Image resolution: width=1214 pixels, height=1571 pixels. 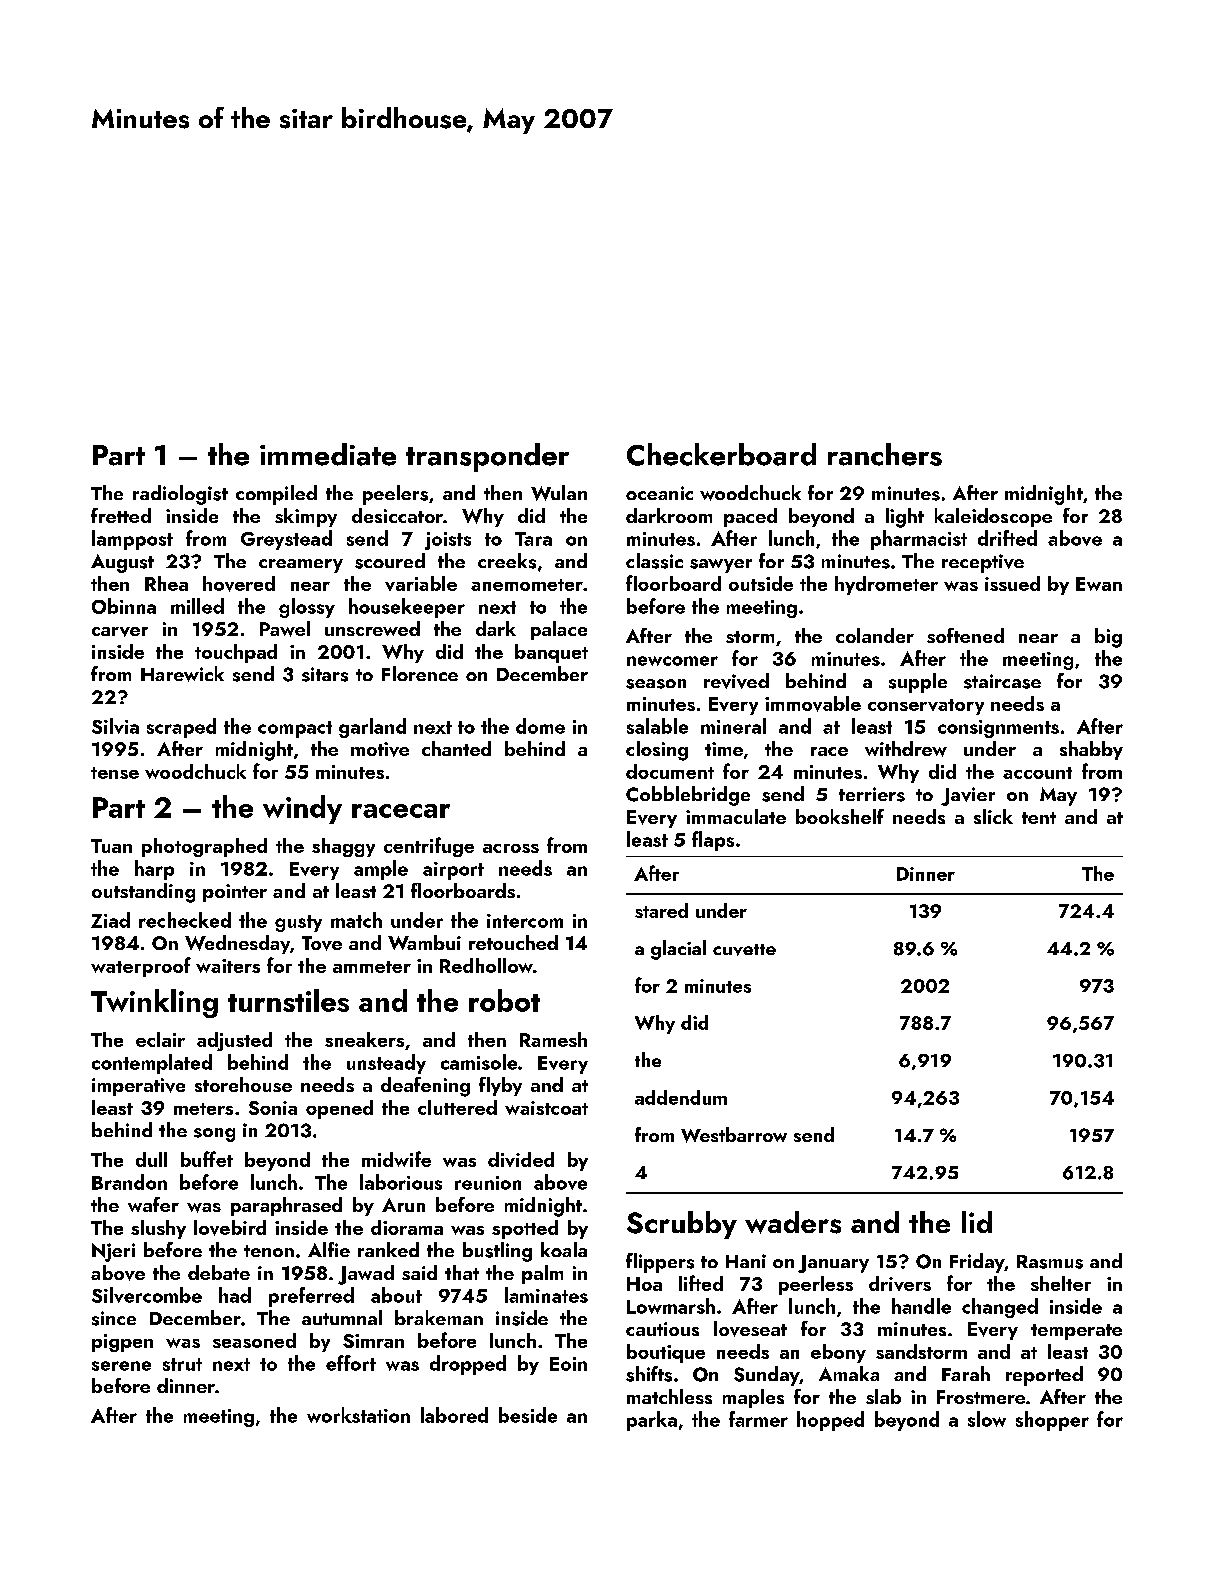 I want to click on addendum, so click(x=681, y=1097).
